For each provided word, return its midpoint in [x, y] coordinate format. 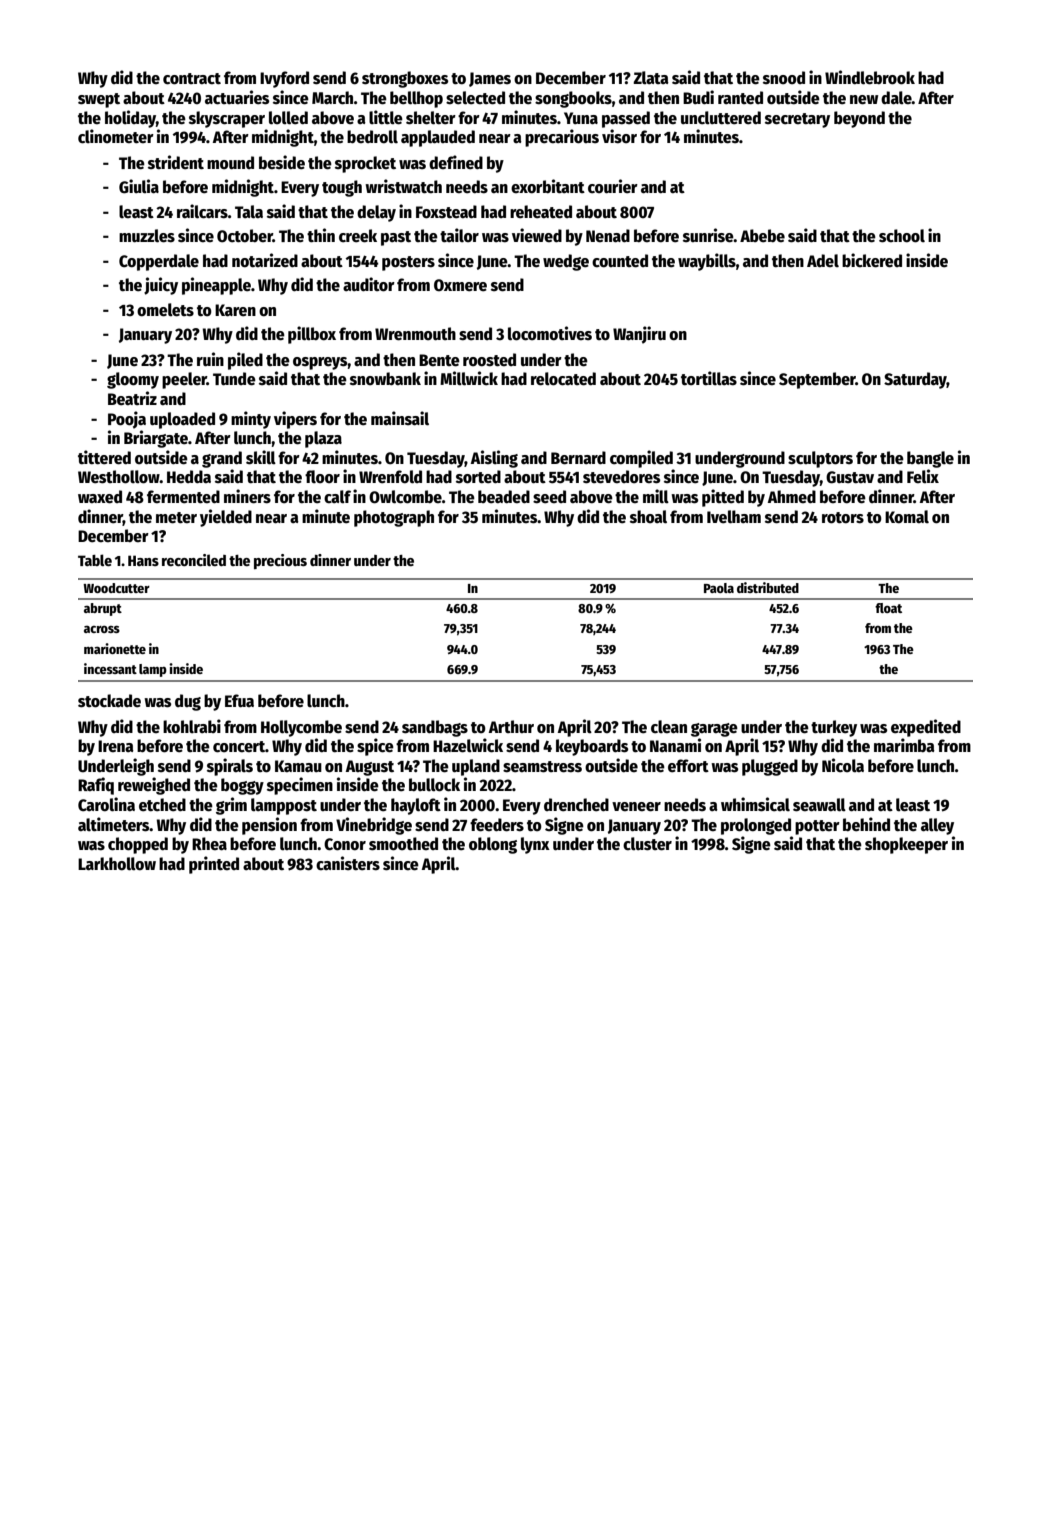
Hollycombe [301, 728]
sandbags [435, 728]
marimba [904, 745]
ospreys [320, 363]
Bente [439, 360]
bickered [872, 260]
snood [784, 78]
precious [280, 561]
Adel [823, 261]
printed [214, 865]
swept [99, 100]
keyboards [592, 747]
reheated [541, 212]
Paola [719, 588]
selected [475, 98]
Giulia [139, 186]
